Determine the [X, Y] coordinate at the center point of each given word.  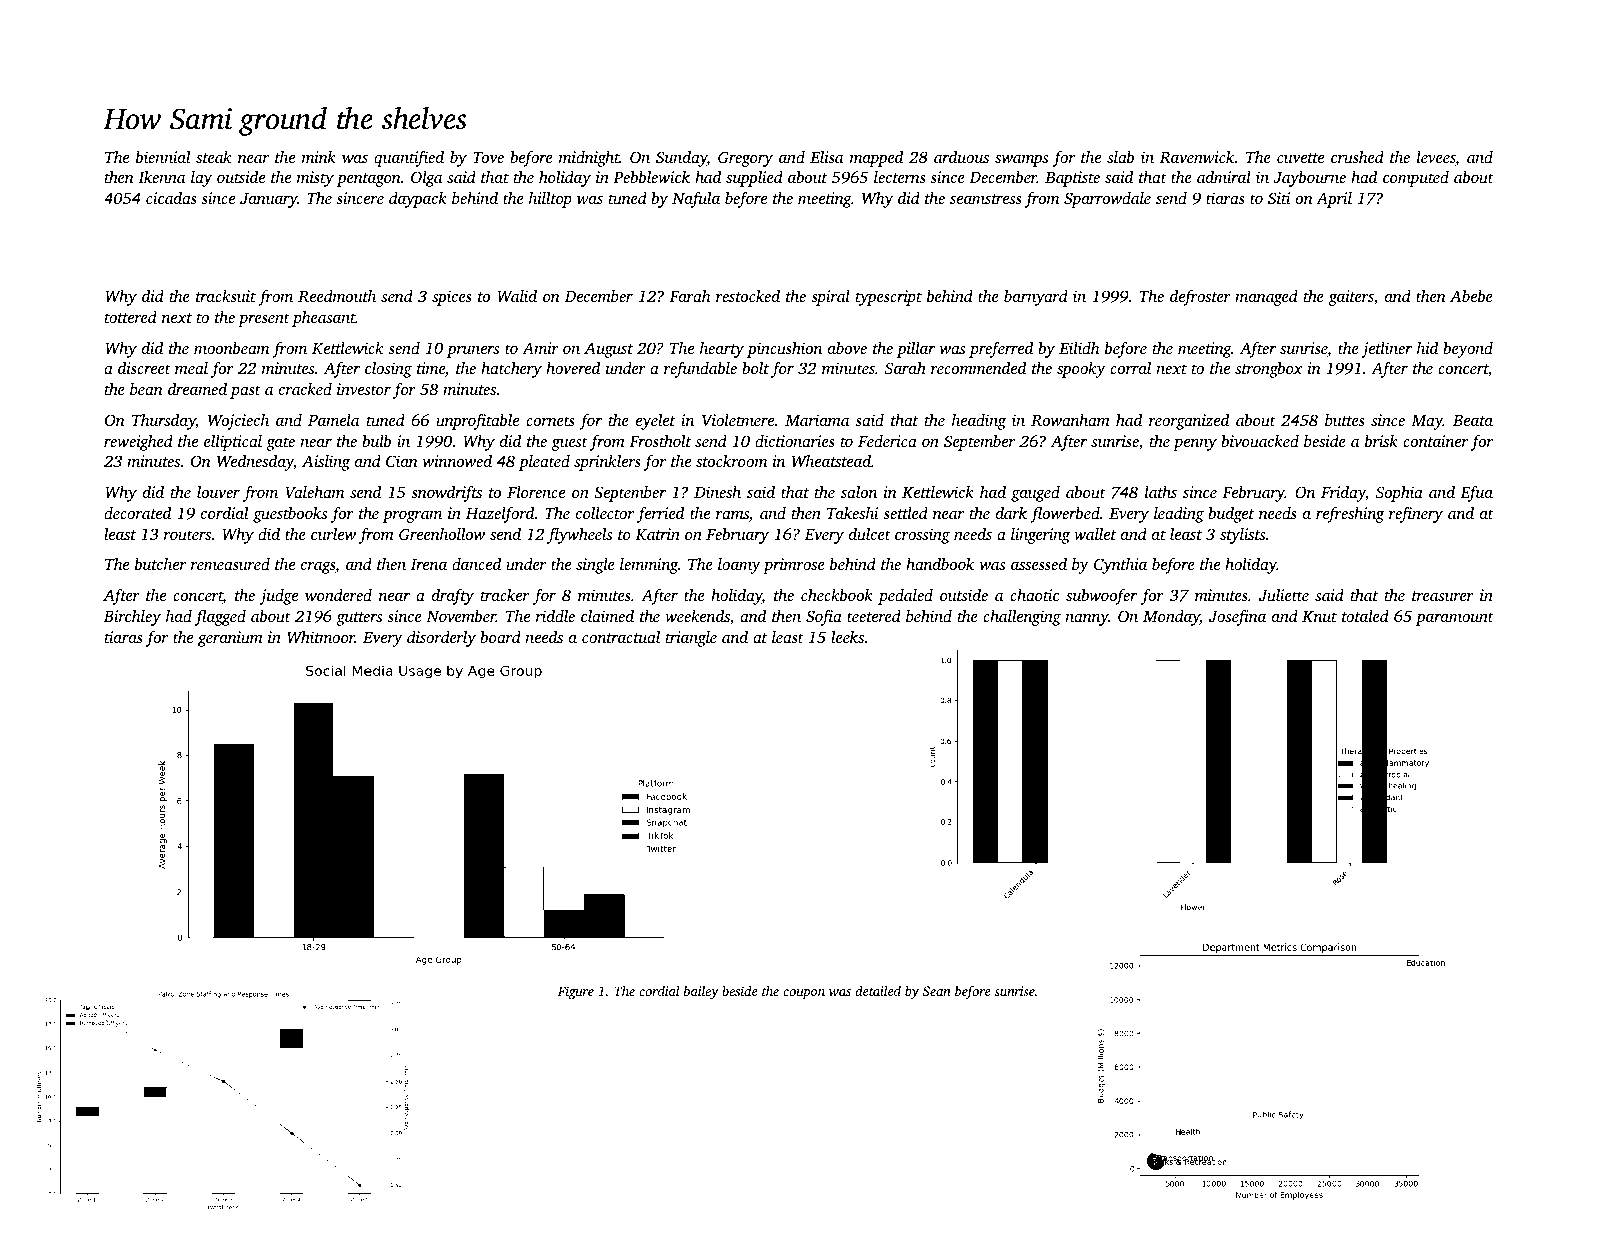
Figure [576, 992]
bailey [701, 992]
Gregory [745, 159]
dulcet [870, 533]
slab [1120, 157]
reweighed [138, 443]
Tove [488, 157]
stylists [1242, 536]
